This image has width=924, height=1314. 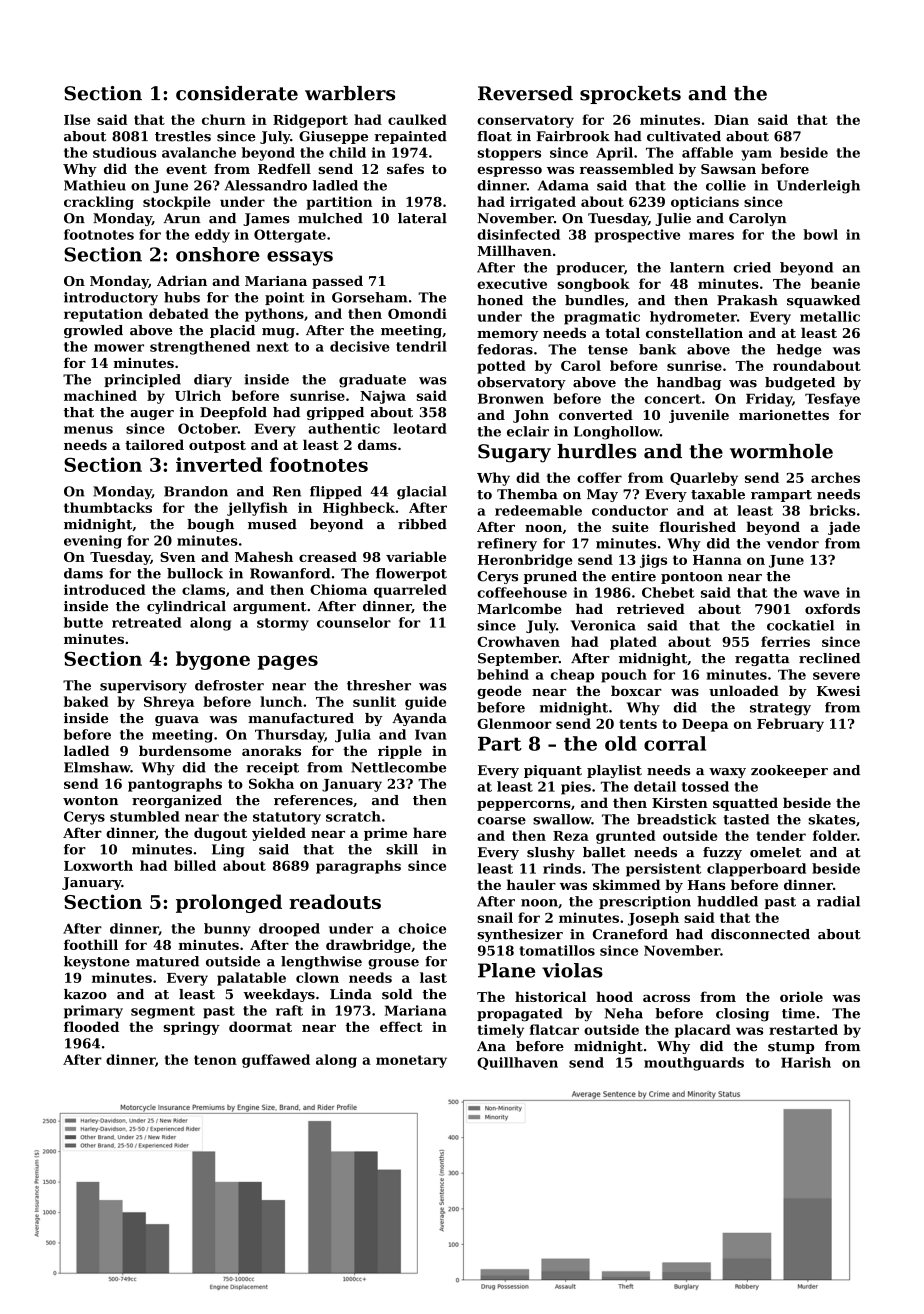 I want to click on Mathieu, so click(x=95, y=185).
